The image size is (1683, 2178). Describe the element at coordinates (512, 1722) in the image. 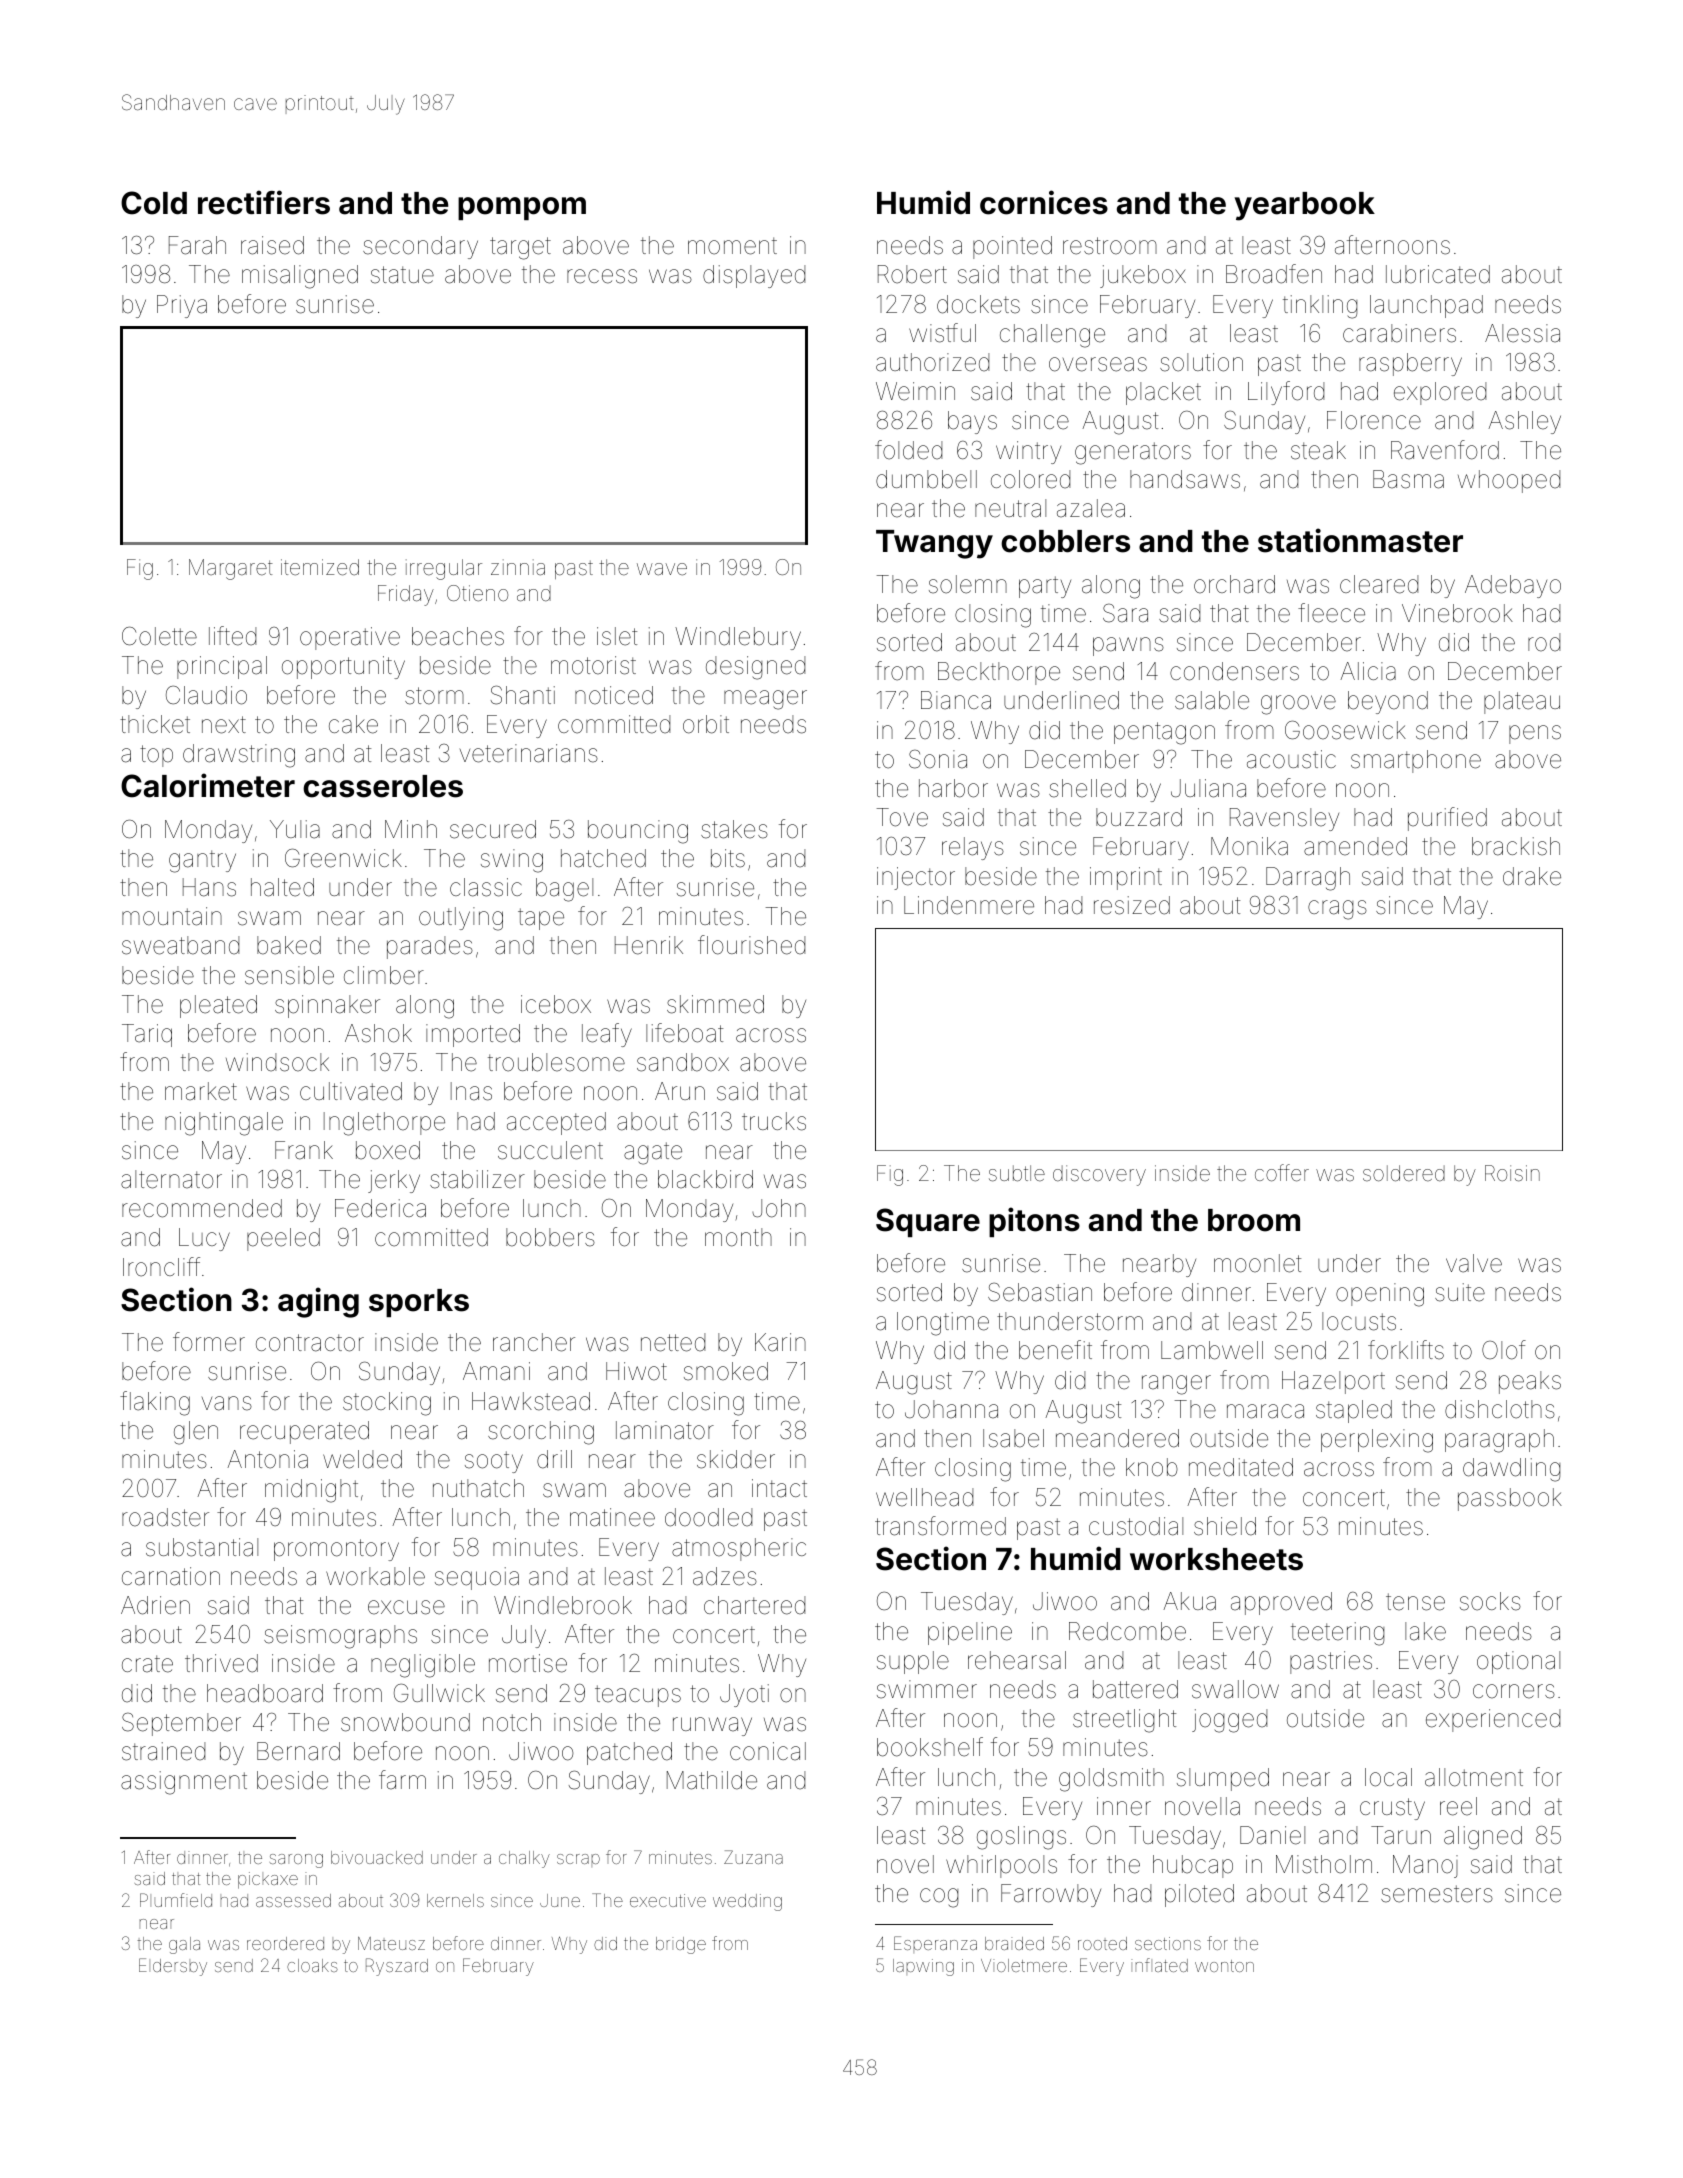

I see `notch` at that location.
